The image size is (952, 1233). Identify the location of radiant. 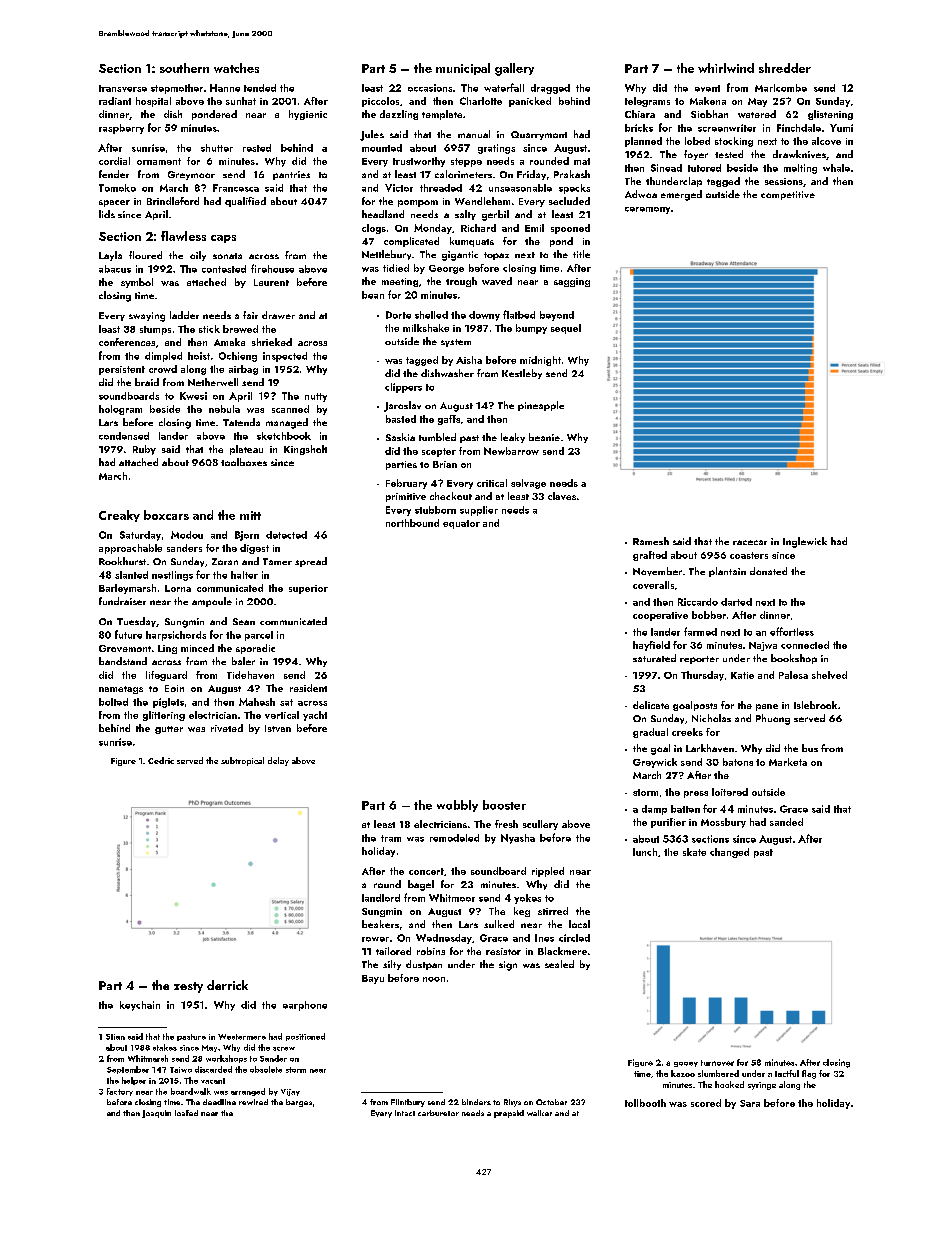
(115, 101).
